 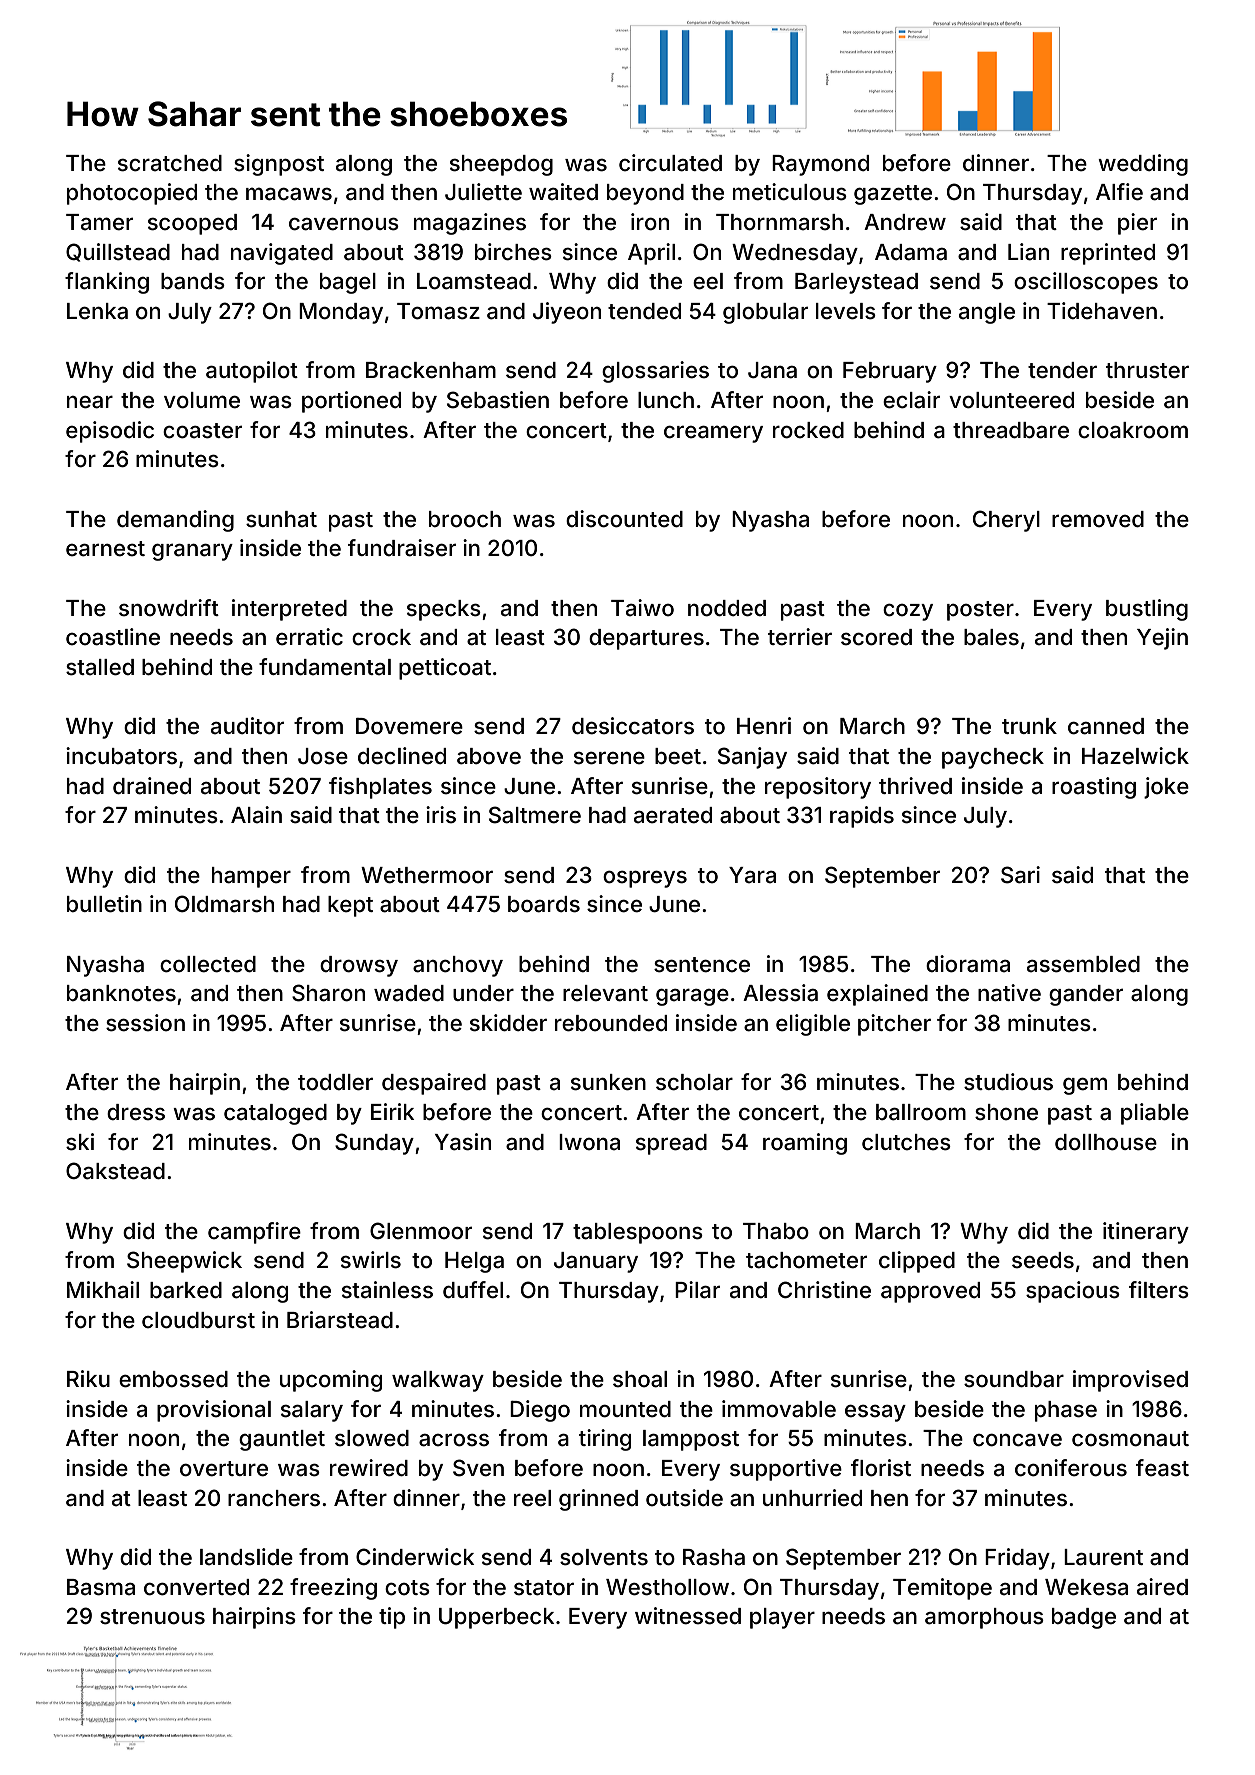 What do you see at coordinates (309, 637) in the screenshot?
I see `erratic` at bounding box center [309, 637].
